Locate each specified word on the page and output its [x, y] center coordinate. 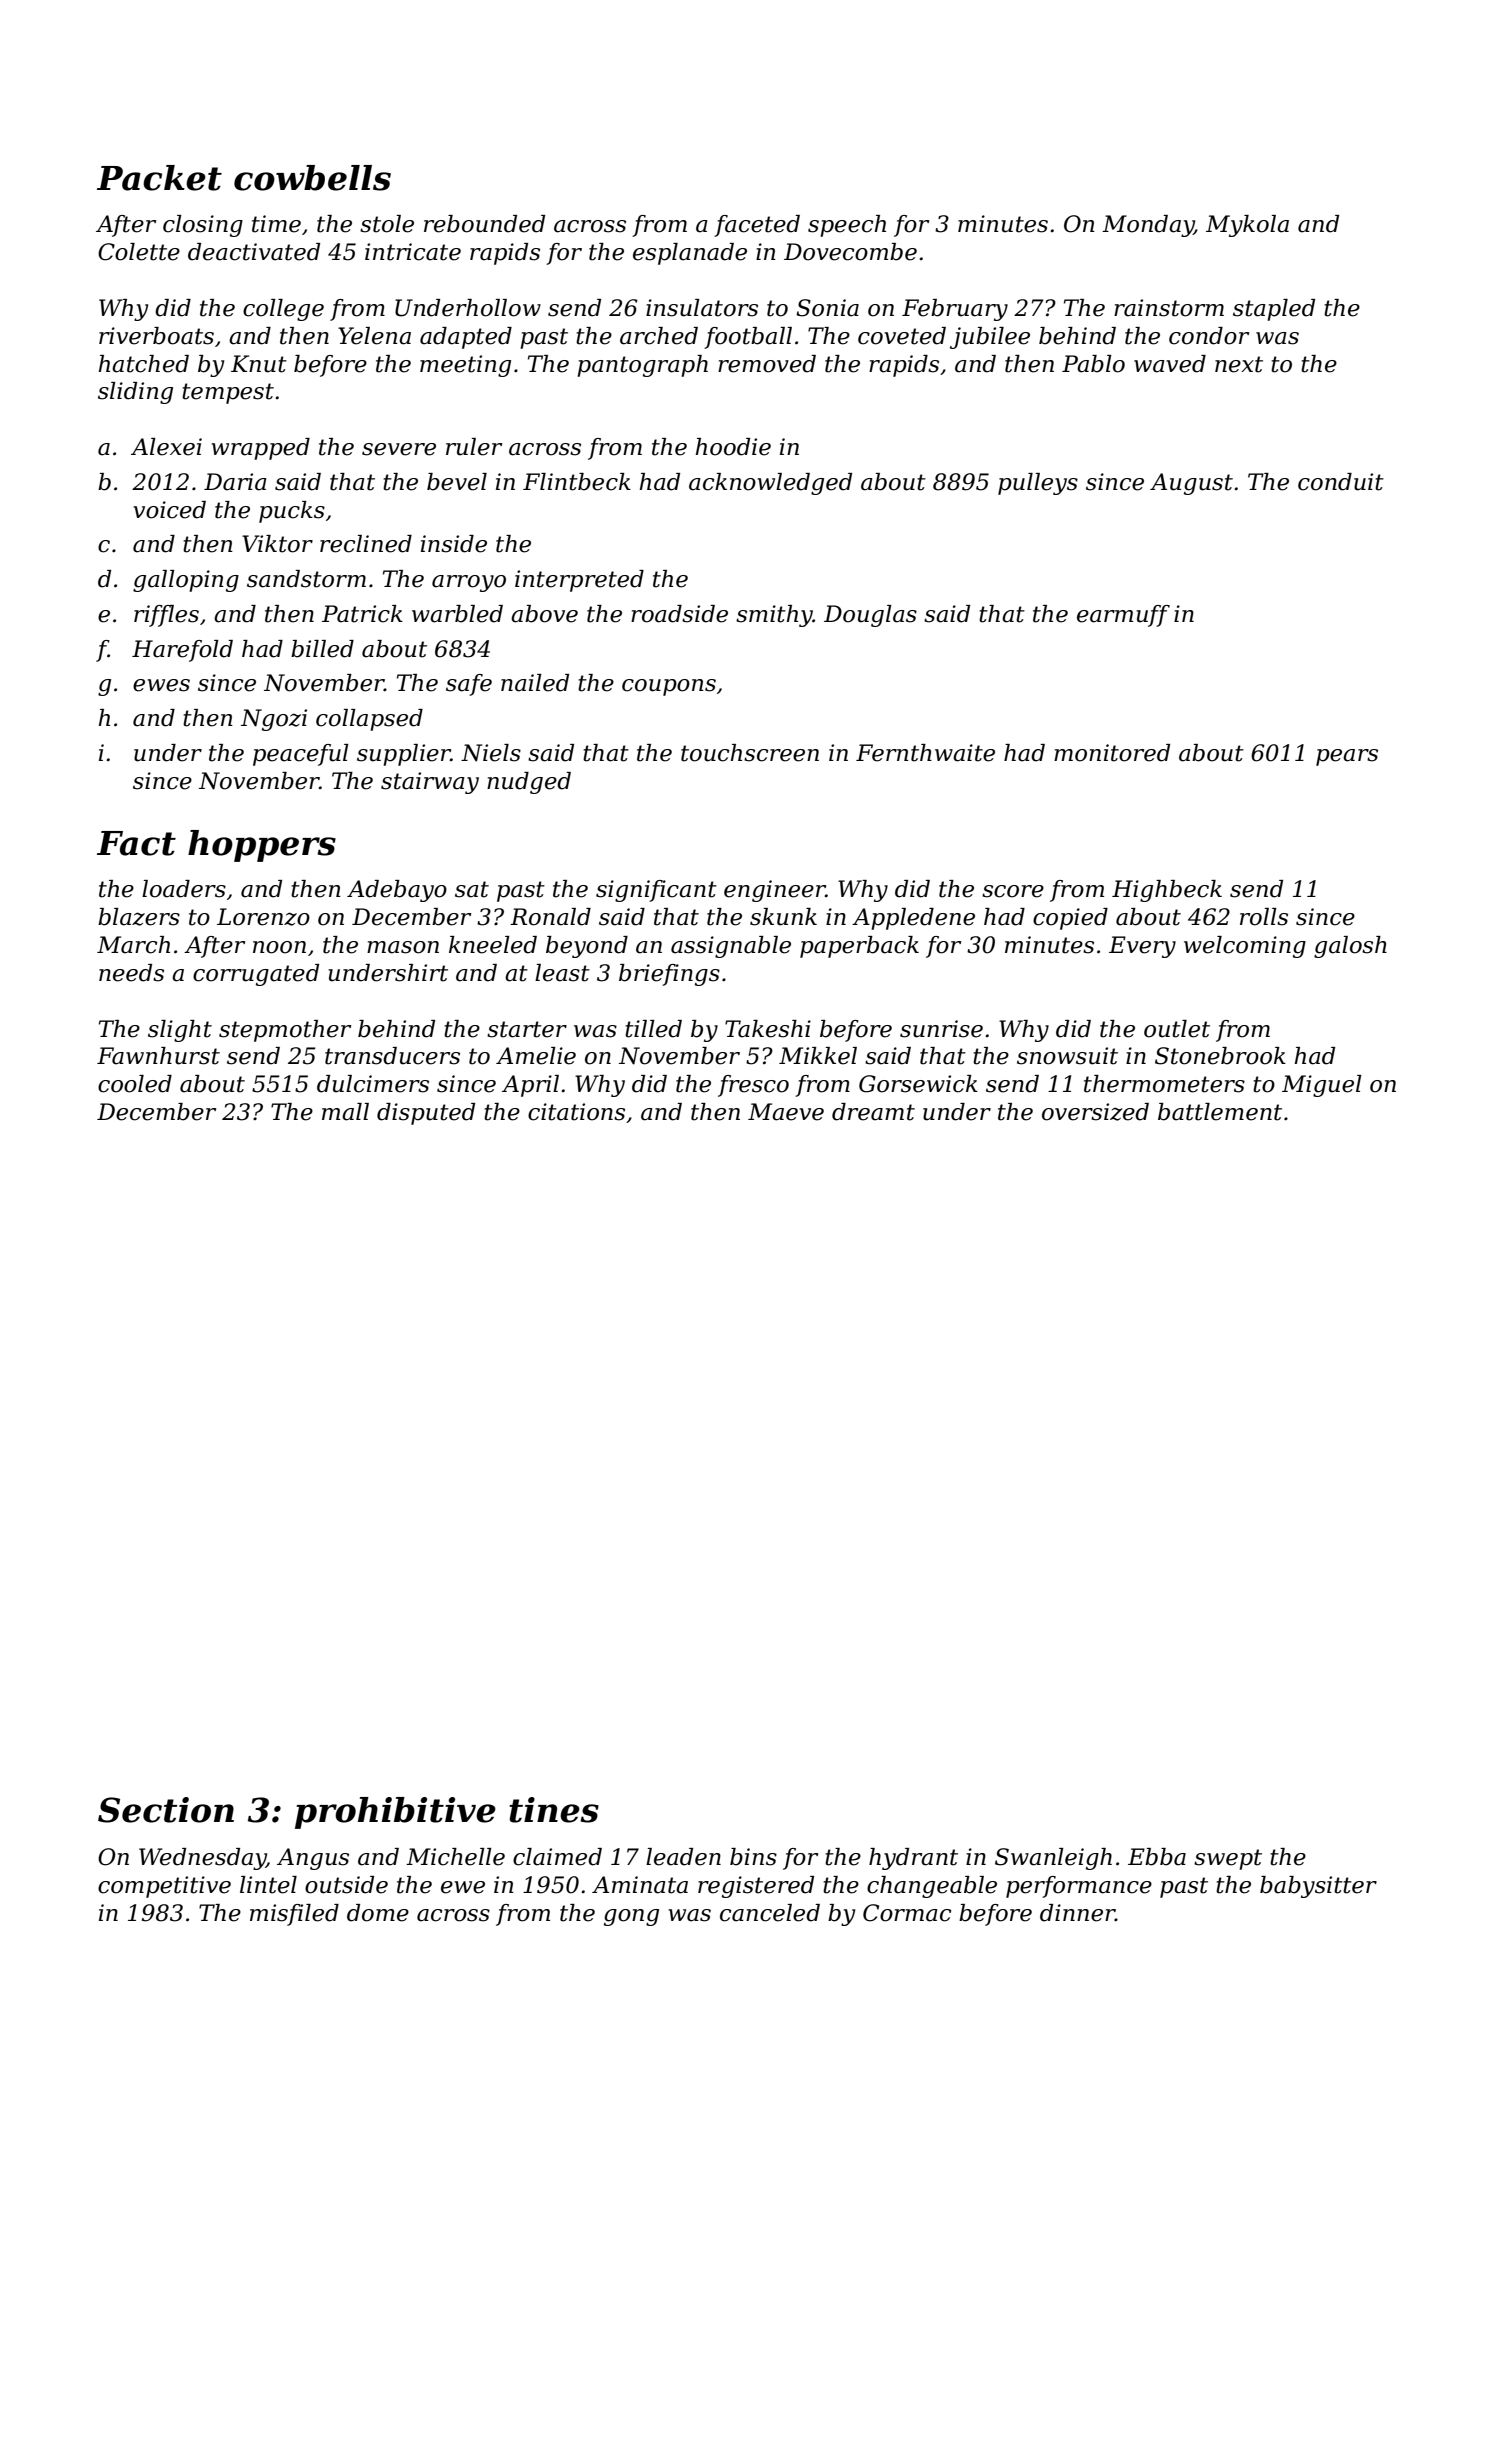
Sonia [827, 308]
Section [166, 1810]
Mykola [1247, 226]
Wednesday [202, 1859]
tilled [653, 1029]
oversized [1095, 1112]
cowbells [312, 178]
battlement [1220, 1112]
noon [279, 947]
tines [554, 1810]
